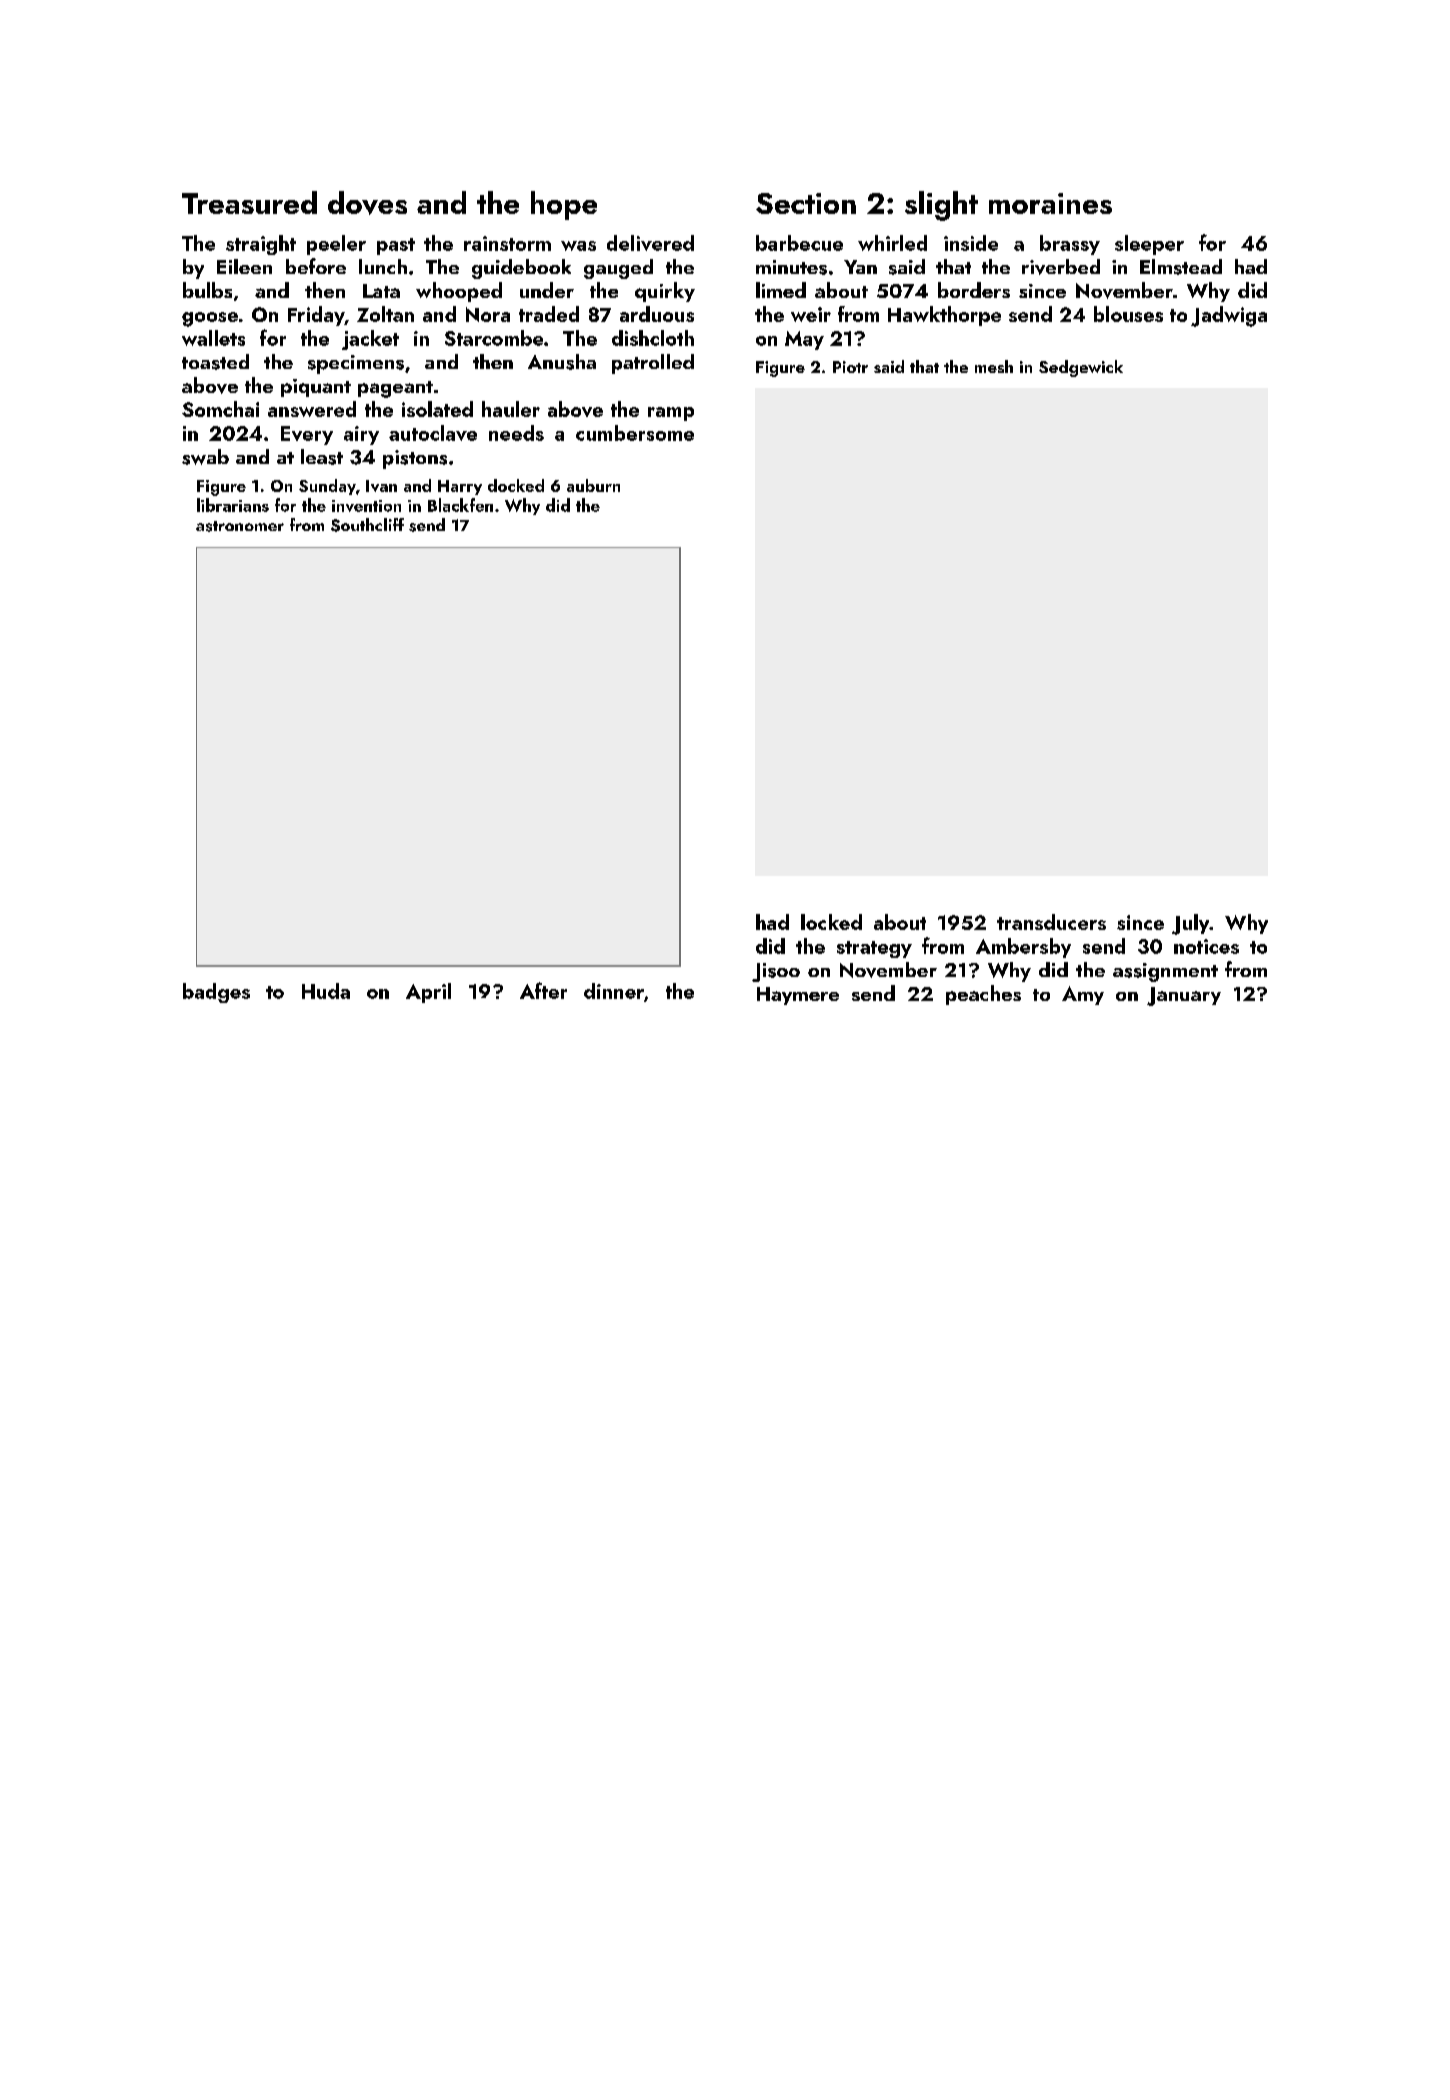  What do you see at coordinates (240, 526) in the image?
I see `astronomer` at bounding box center [240, 526].
